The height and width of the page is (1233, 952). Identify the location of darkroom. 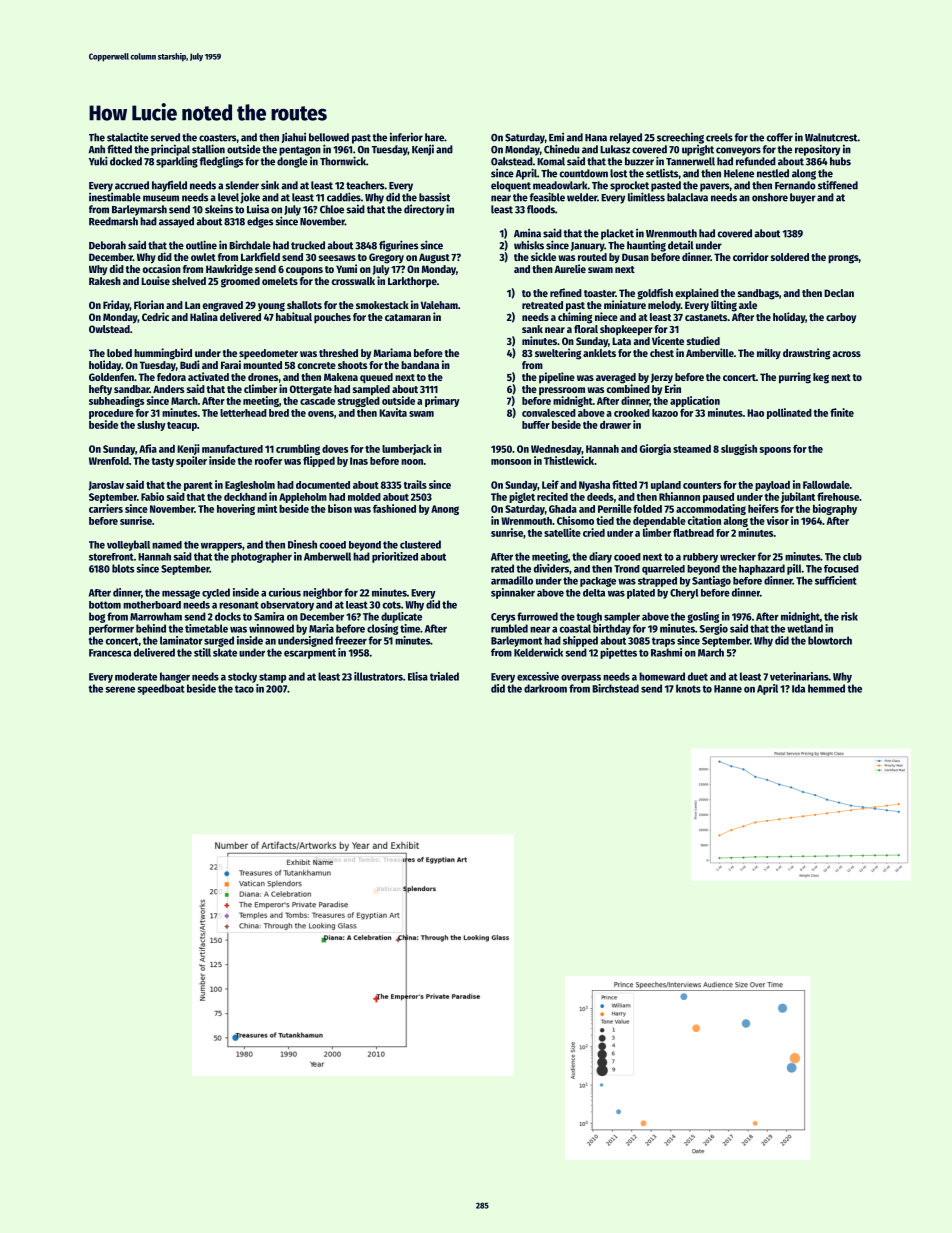
(545, 688).
